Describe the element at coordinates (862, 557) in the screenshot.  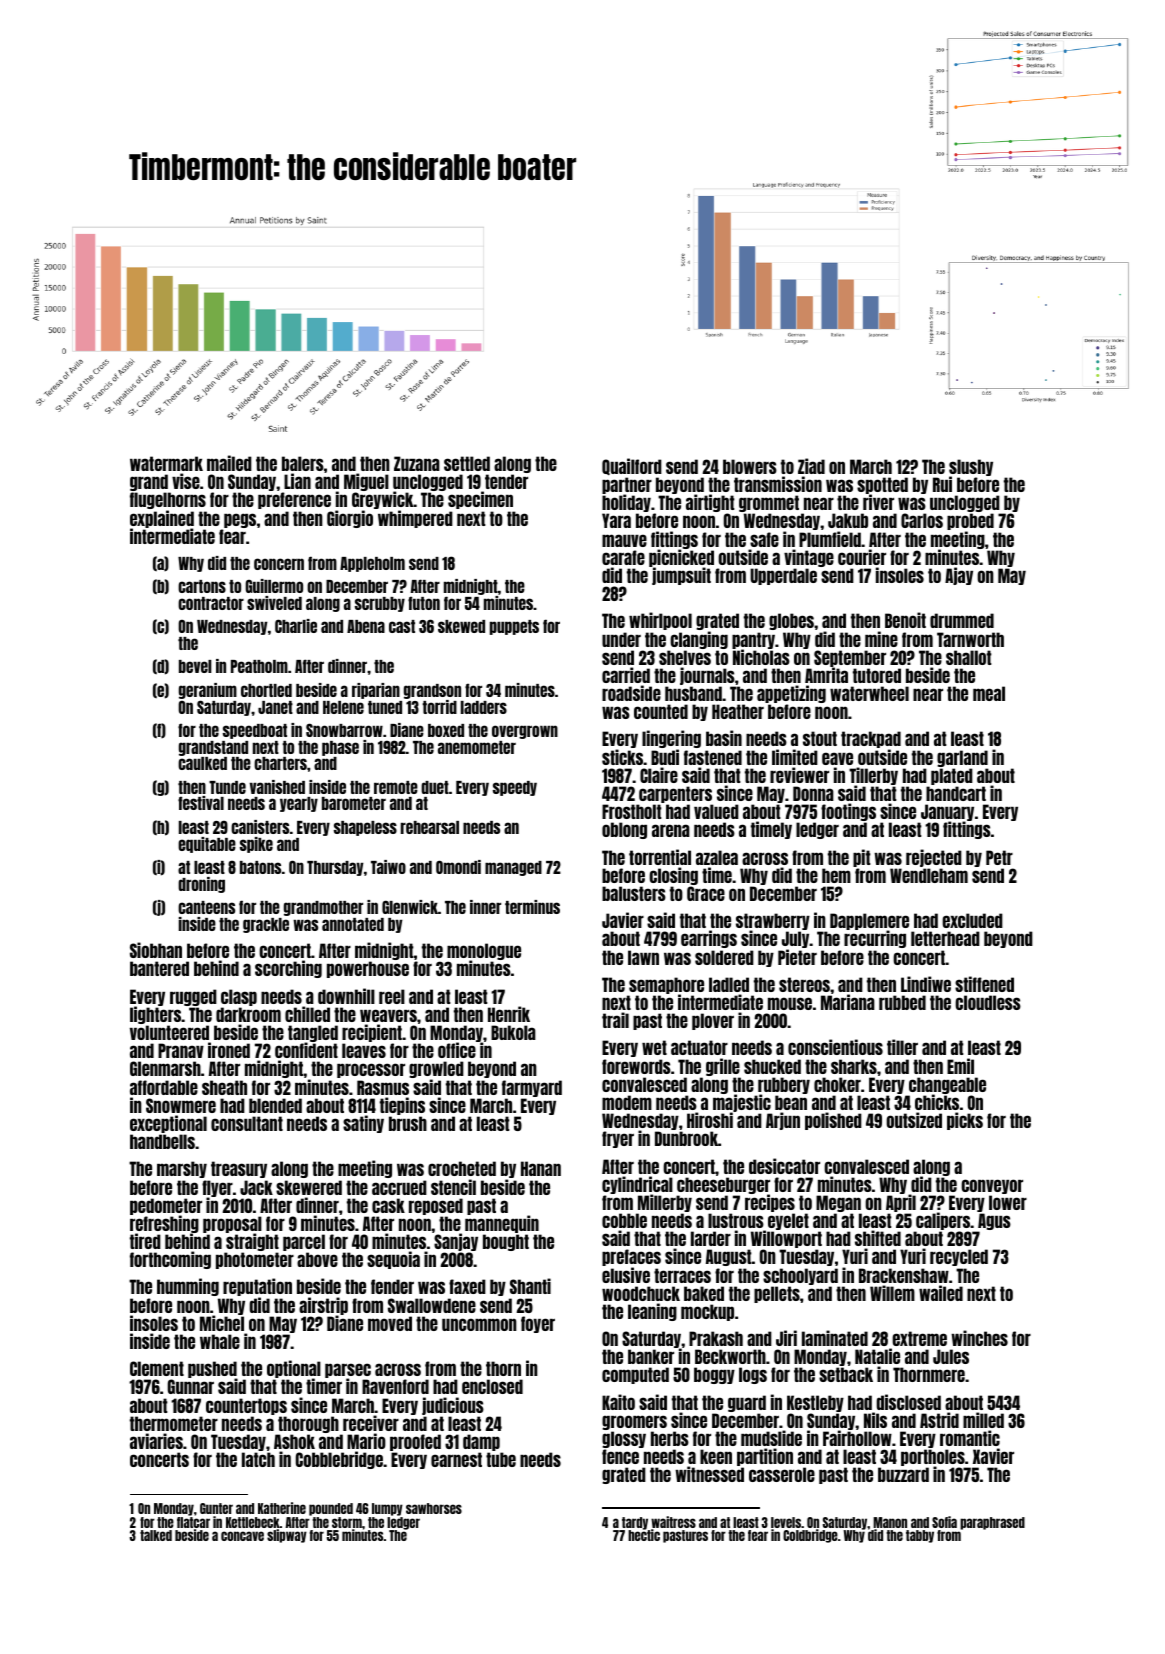
I see `courier` at that location.
